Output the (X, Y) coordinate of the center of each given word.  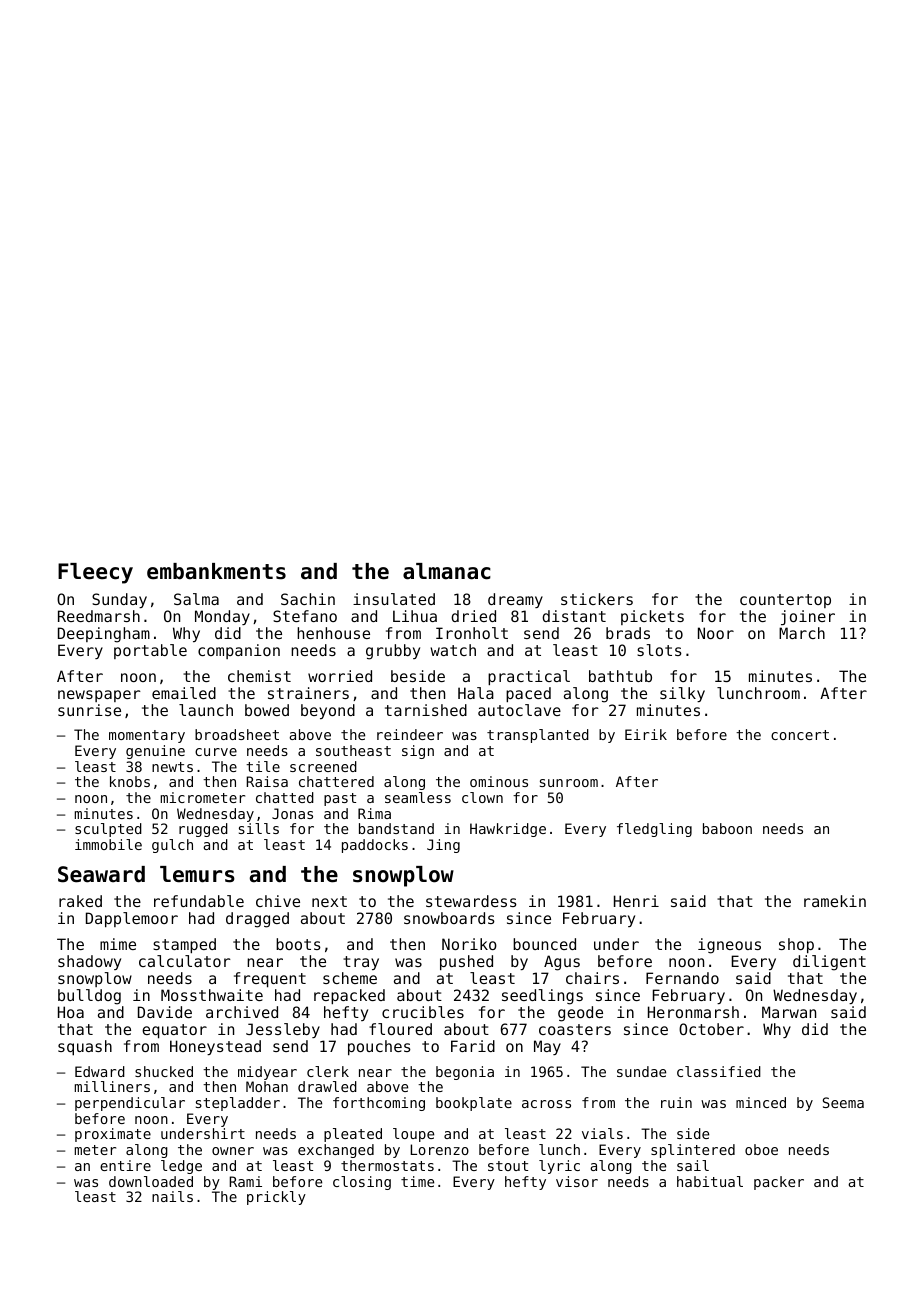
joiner (808, 617)
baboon (727, 828)
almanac (447, 571)
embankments (216, 571)
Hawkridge (508, 830)
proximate (113, 1135)
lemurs (197, 874)
